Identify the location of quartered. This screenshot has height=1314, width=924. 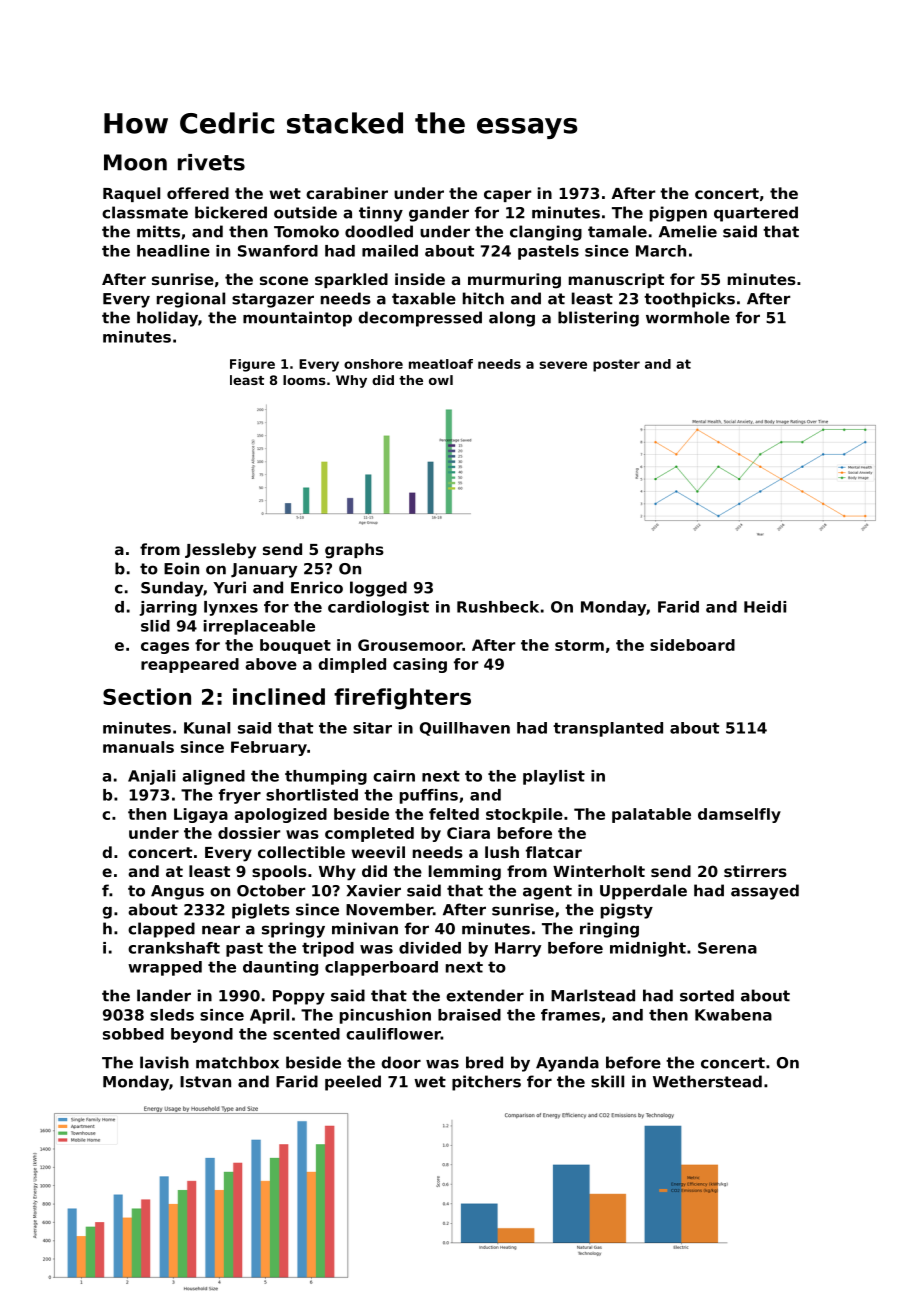
(756, 214).
